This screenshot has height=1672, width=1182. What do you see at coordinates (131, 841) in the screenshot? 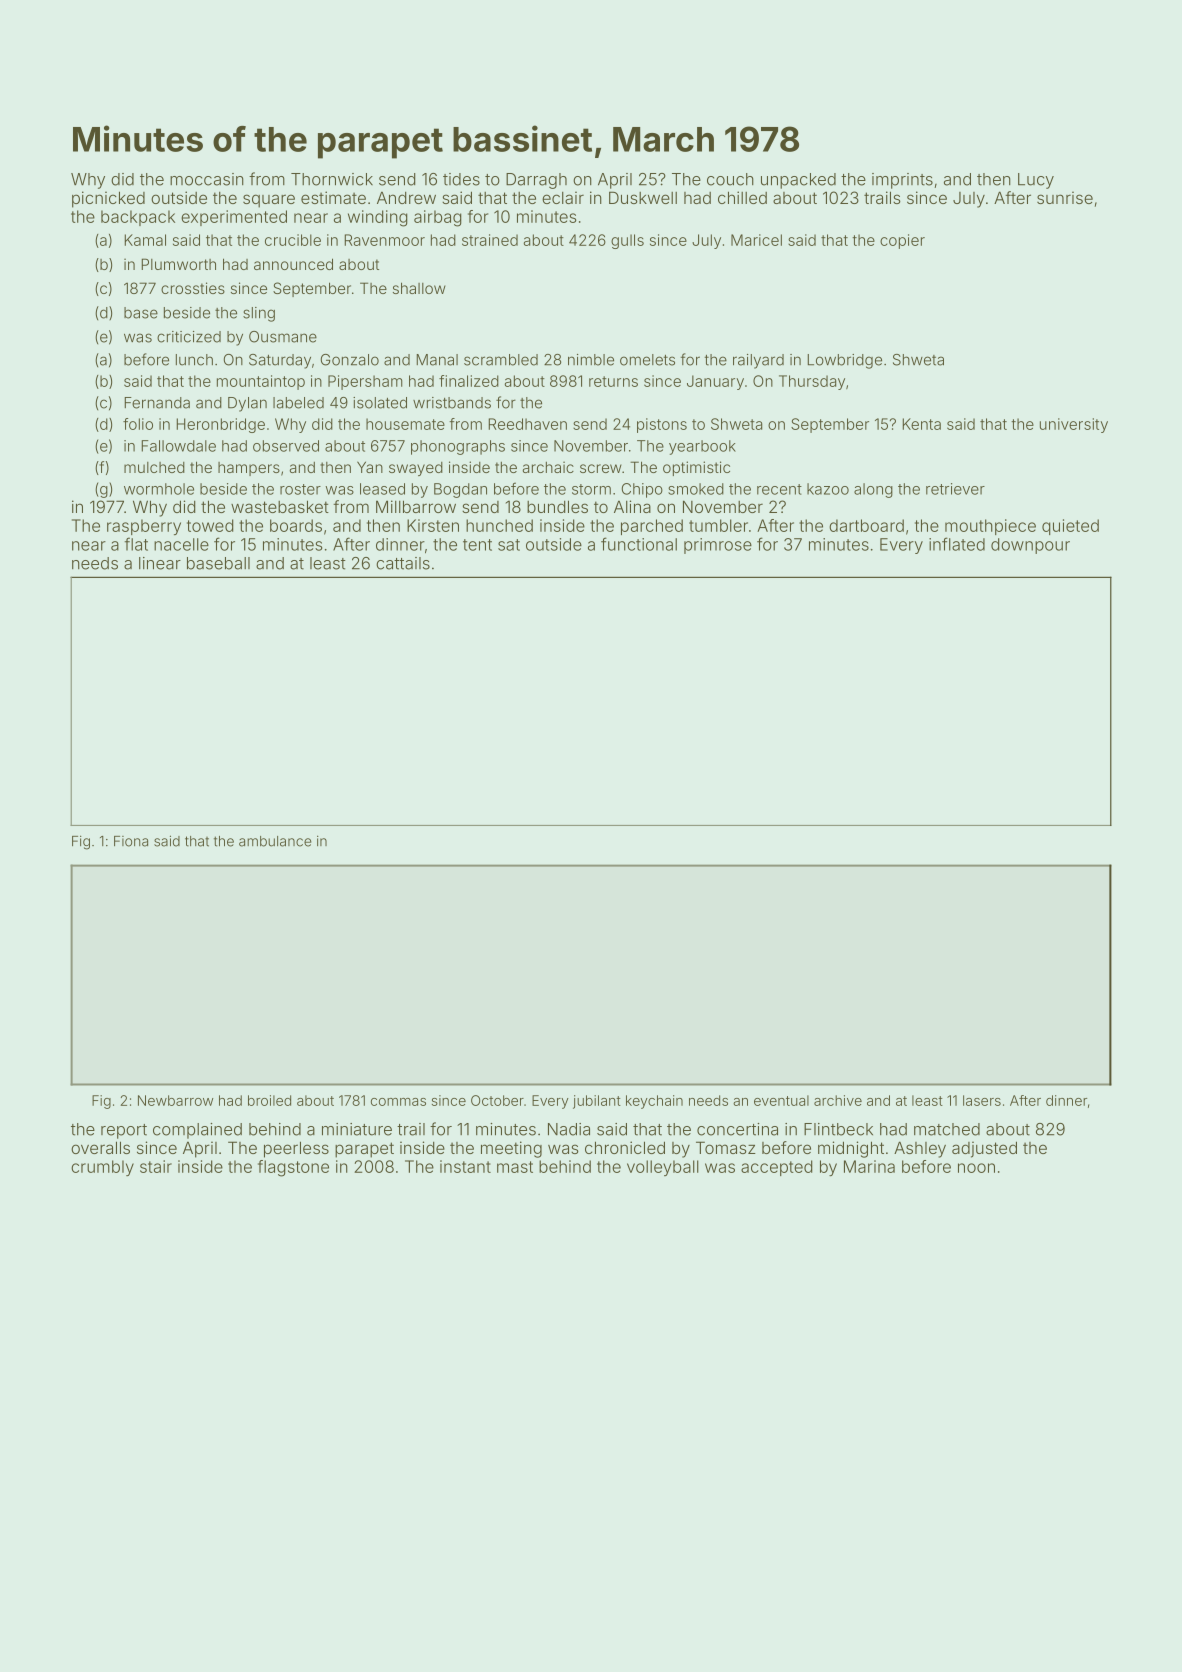
I see `Fiona` at bounding box center [131, 841].
